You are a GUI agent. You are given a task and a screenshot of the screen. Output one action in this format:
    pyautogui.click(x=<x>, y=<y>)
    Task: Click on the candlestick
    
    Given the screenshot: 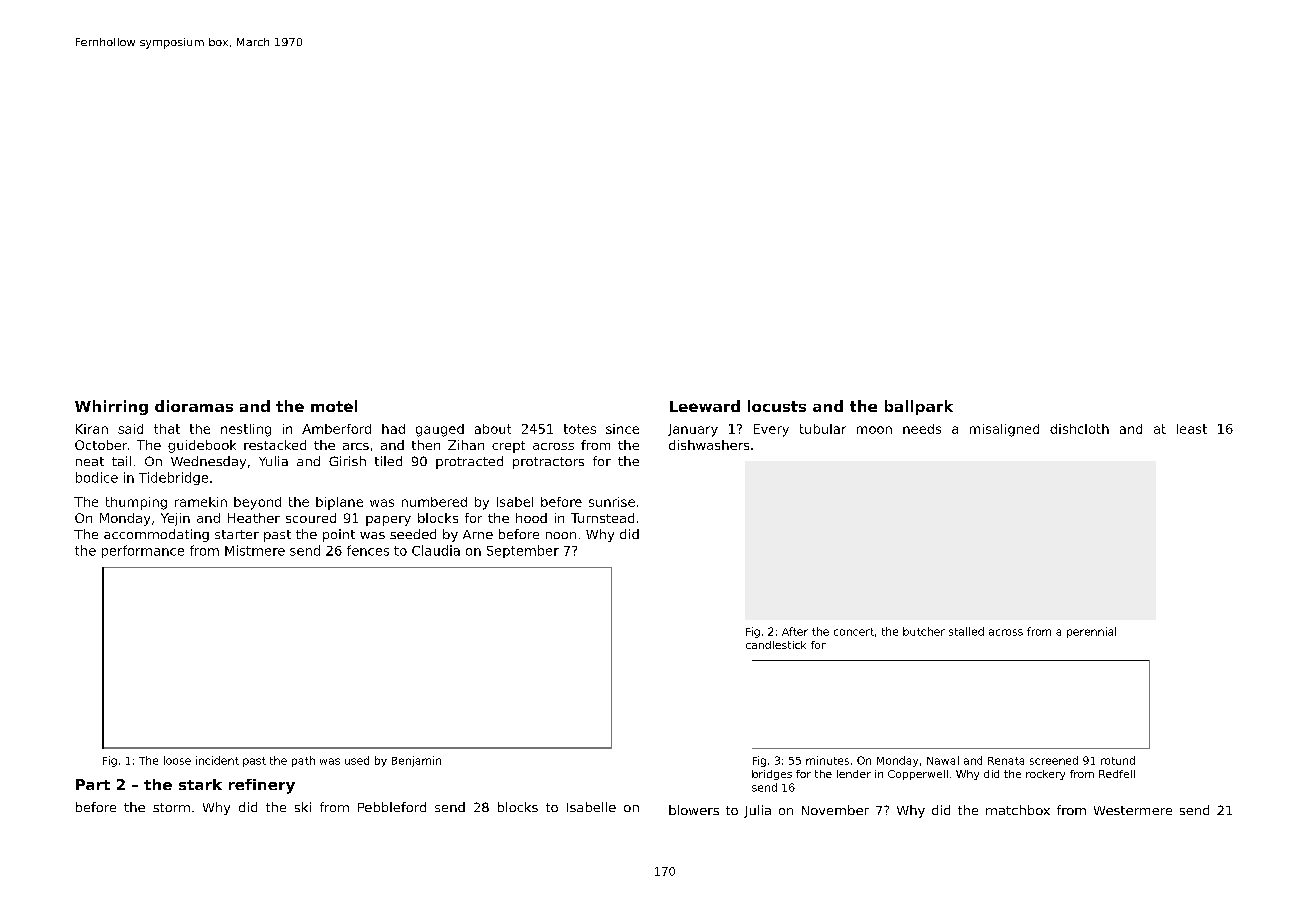 What is the action you would take?
    pyautogui.click(x=776, y=645)
